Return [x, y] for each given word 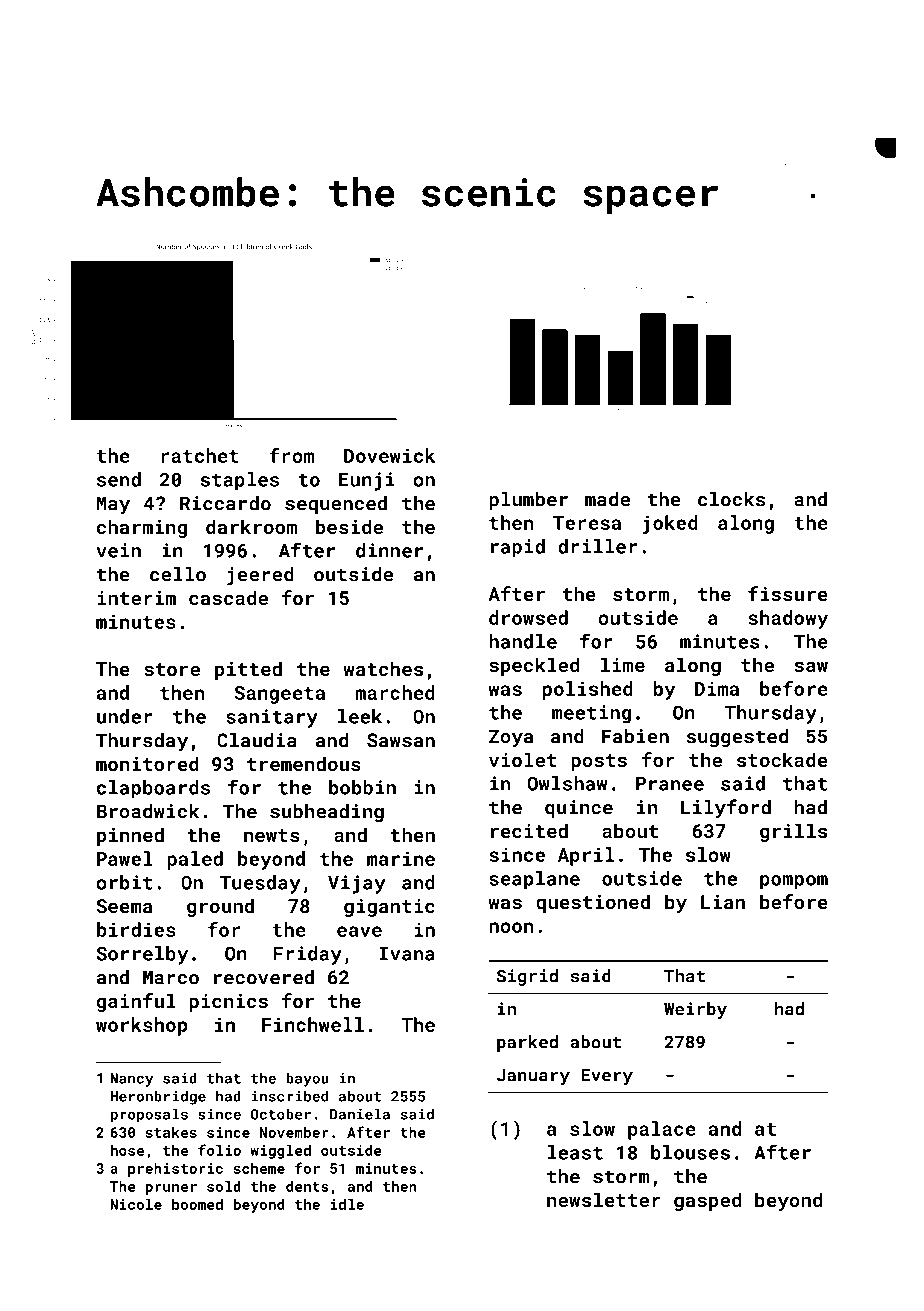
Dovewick [389, 455]
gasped [707, 1201]
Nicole [136, 1204]
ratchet [200, 455]
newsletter [604, 1199]
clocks [731, 499]
